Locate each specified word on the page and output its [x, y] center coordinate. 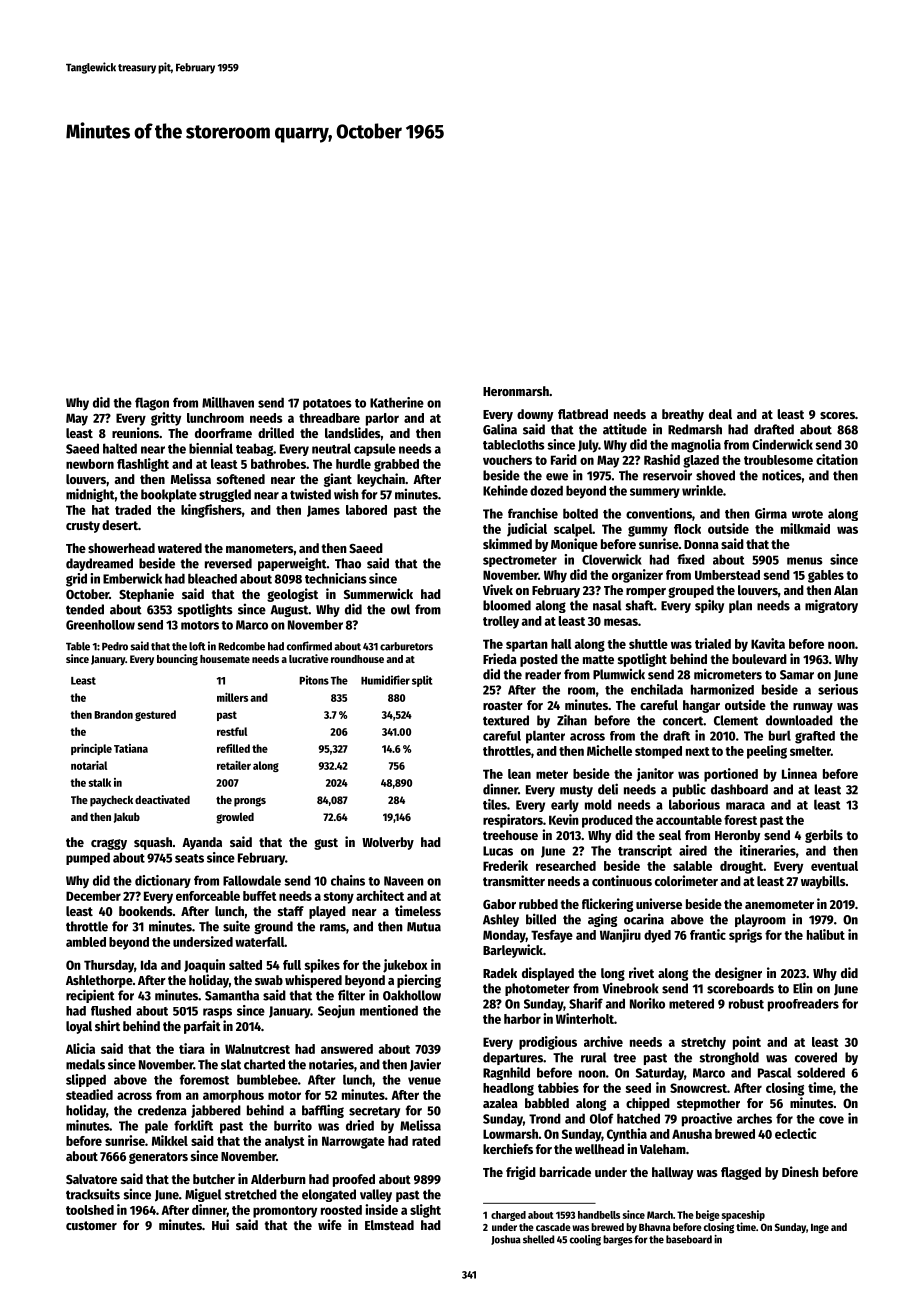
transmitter [514, 880]
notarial [89, 765]
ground [273, 927]
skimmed [507, 543]
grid [76, 580]
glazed [701, 461]
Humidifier [385, 680]
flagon [152, 404]
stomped [658, 752]
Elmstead [389, 1225]
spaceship [743, 1215]
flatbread [583, 414]
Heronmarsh [516, 391]
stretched [251, 1194]
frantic [708, 934]
